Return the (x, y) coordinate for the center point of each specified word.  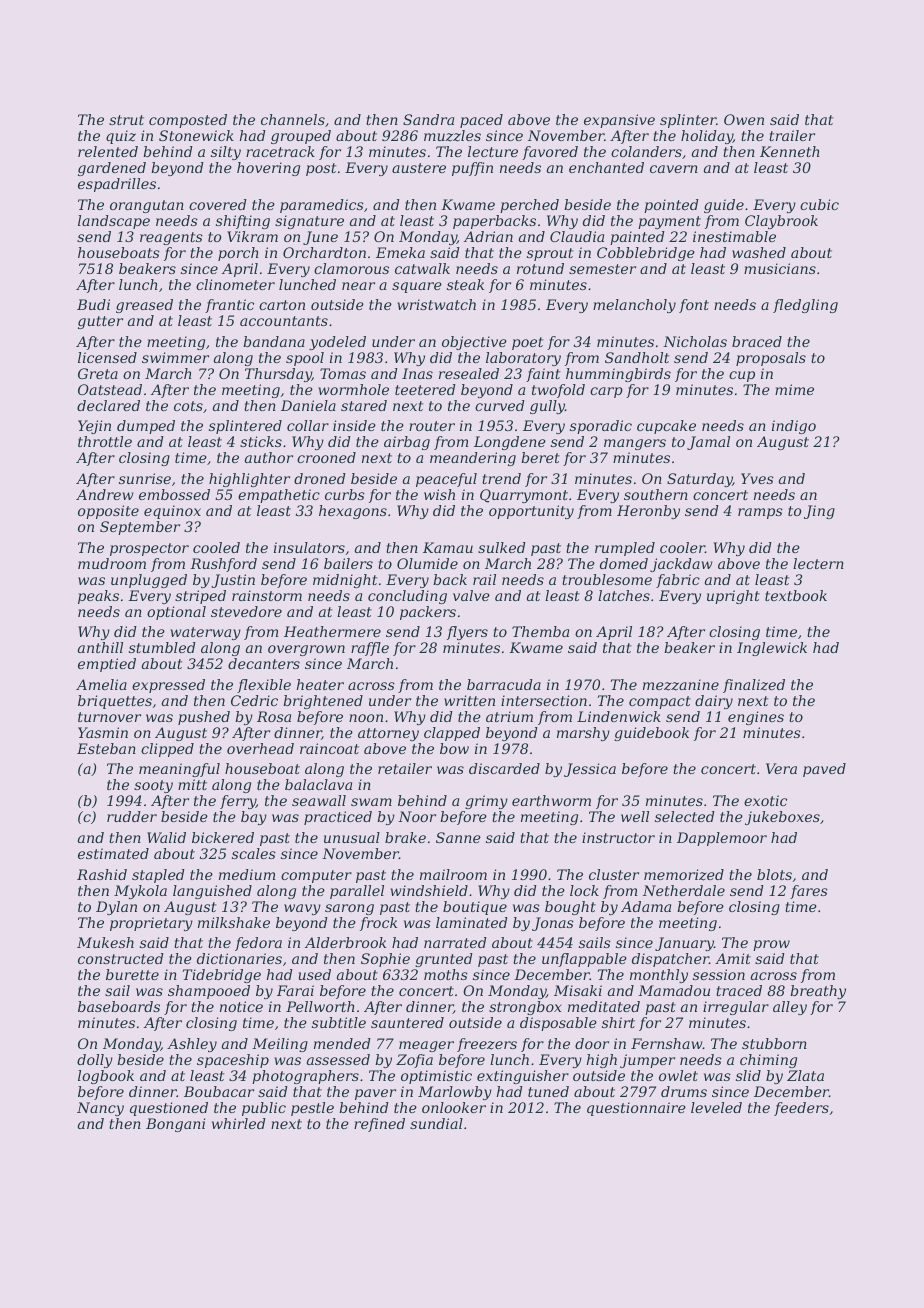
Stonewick (196, 135)
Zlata (805, 1075)
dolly (95, 1061)
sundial (436, 1123)
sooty (153, 786)
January (684, 944)
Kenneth (790, 151)
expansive (619, 121)
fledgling (805, 306)
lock (584, 890)
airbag (407, 443)
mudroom (112, 563)
